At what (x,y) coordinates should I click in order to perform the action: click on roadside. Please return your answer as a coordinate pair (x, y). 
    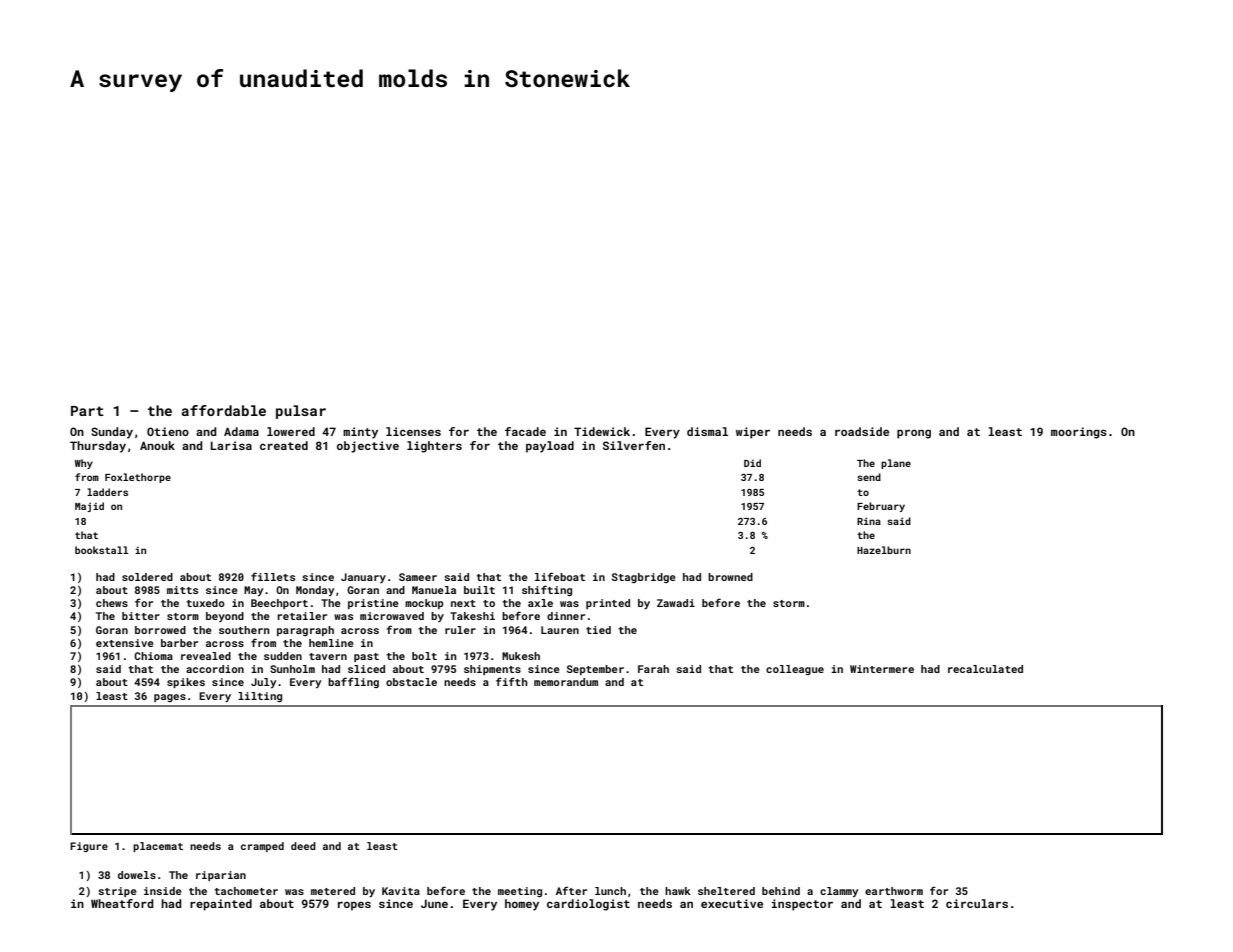
    Looking at the image, I should click on (862, 431).
